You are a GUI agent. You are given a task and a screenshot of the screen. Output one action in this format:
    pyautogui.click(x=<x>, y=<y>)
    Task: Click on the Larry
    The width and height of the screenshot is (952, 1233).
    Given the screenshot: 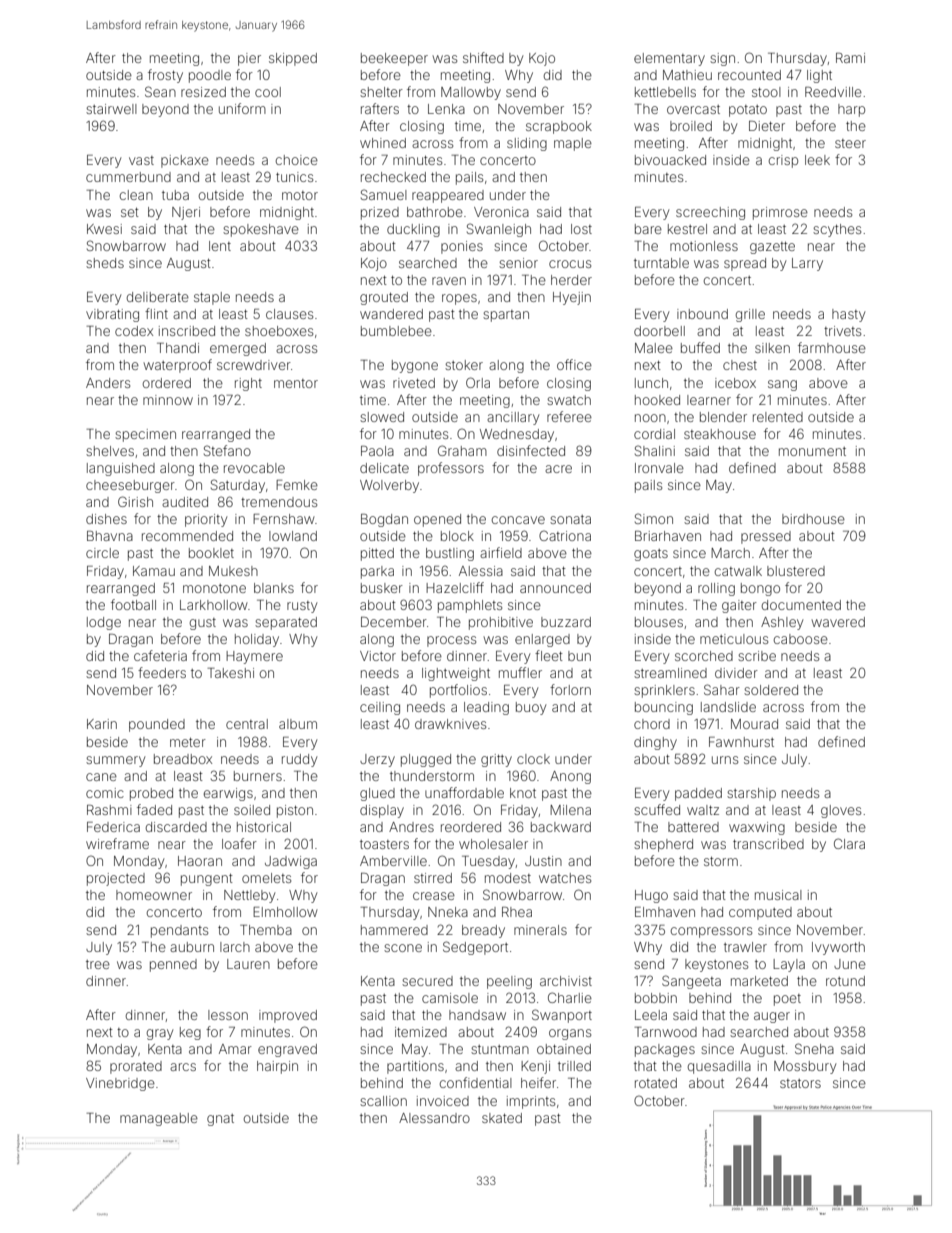 What is the action you would take?
    pyautogui.click(x=807, y=264)
